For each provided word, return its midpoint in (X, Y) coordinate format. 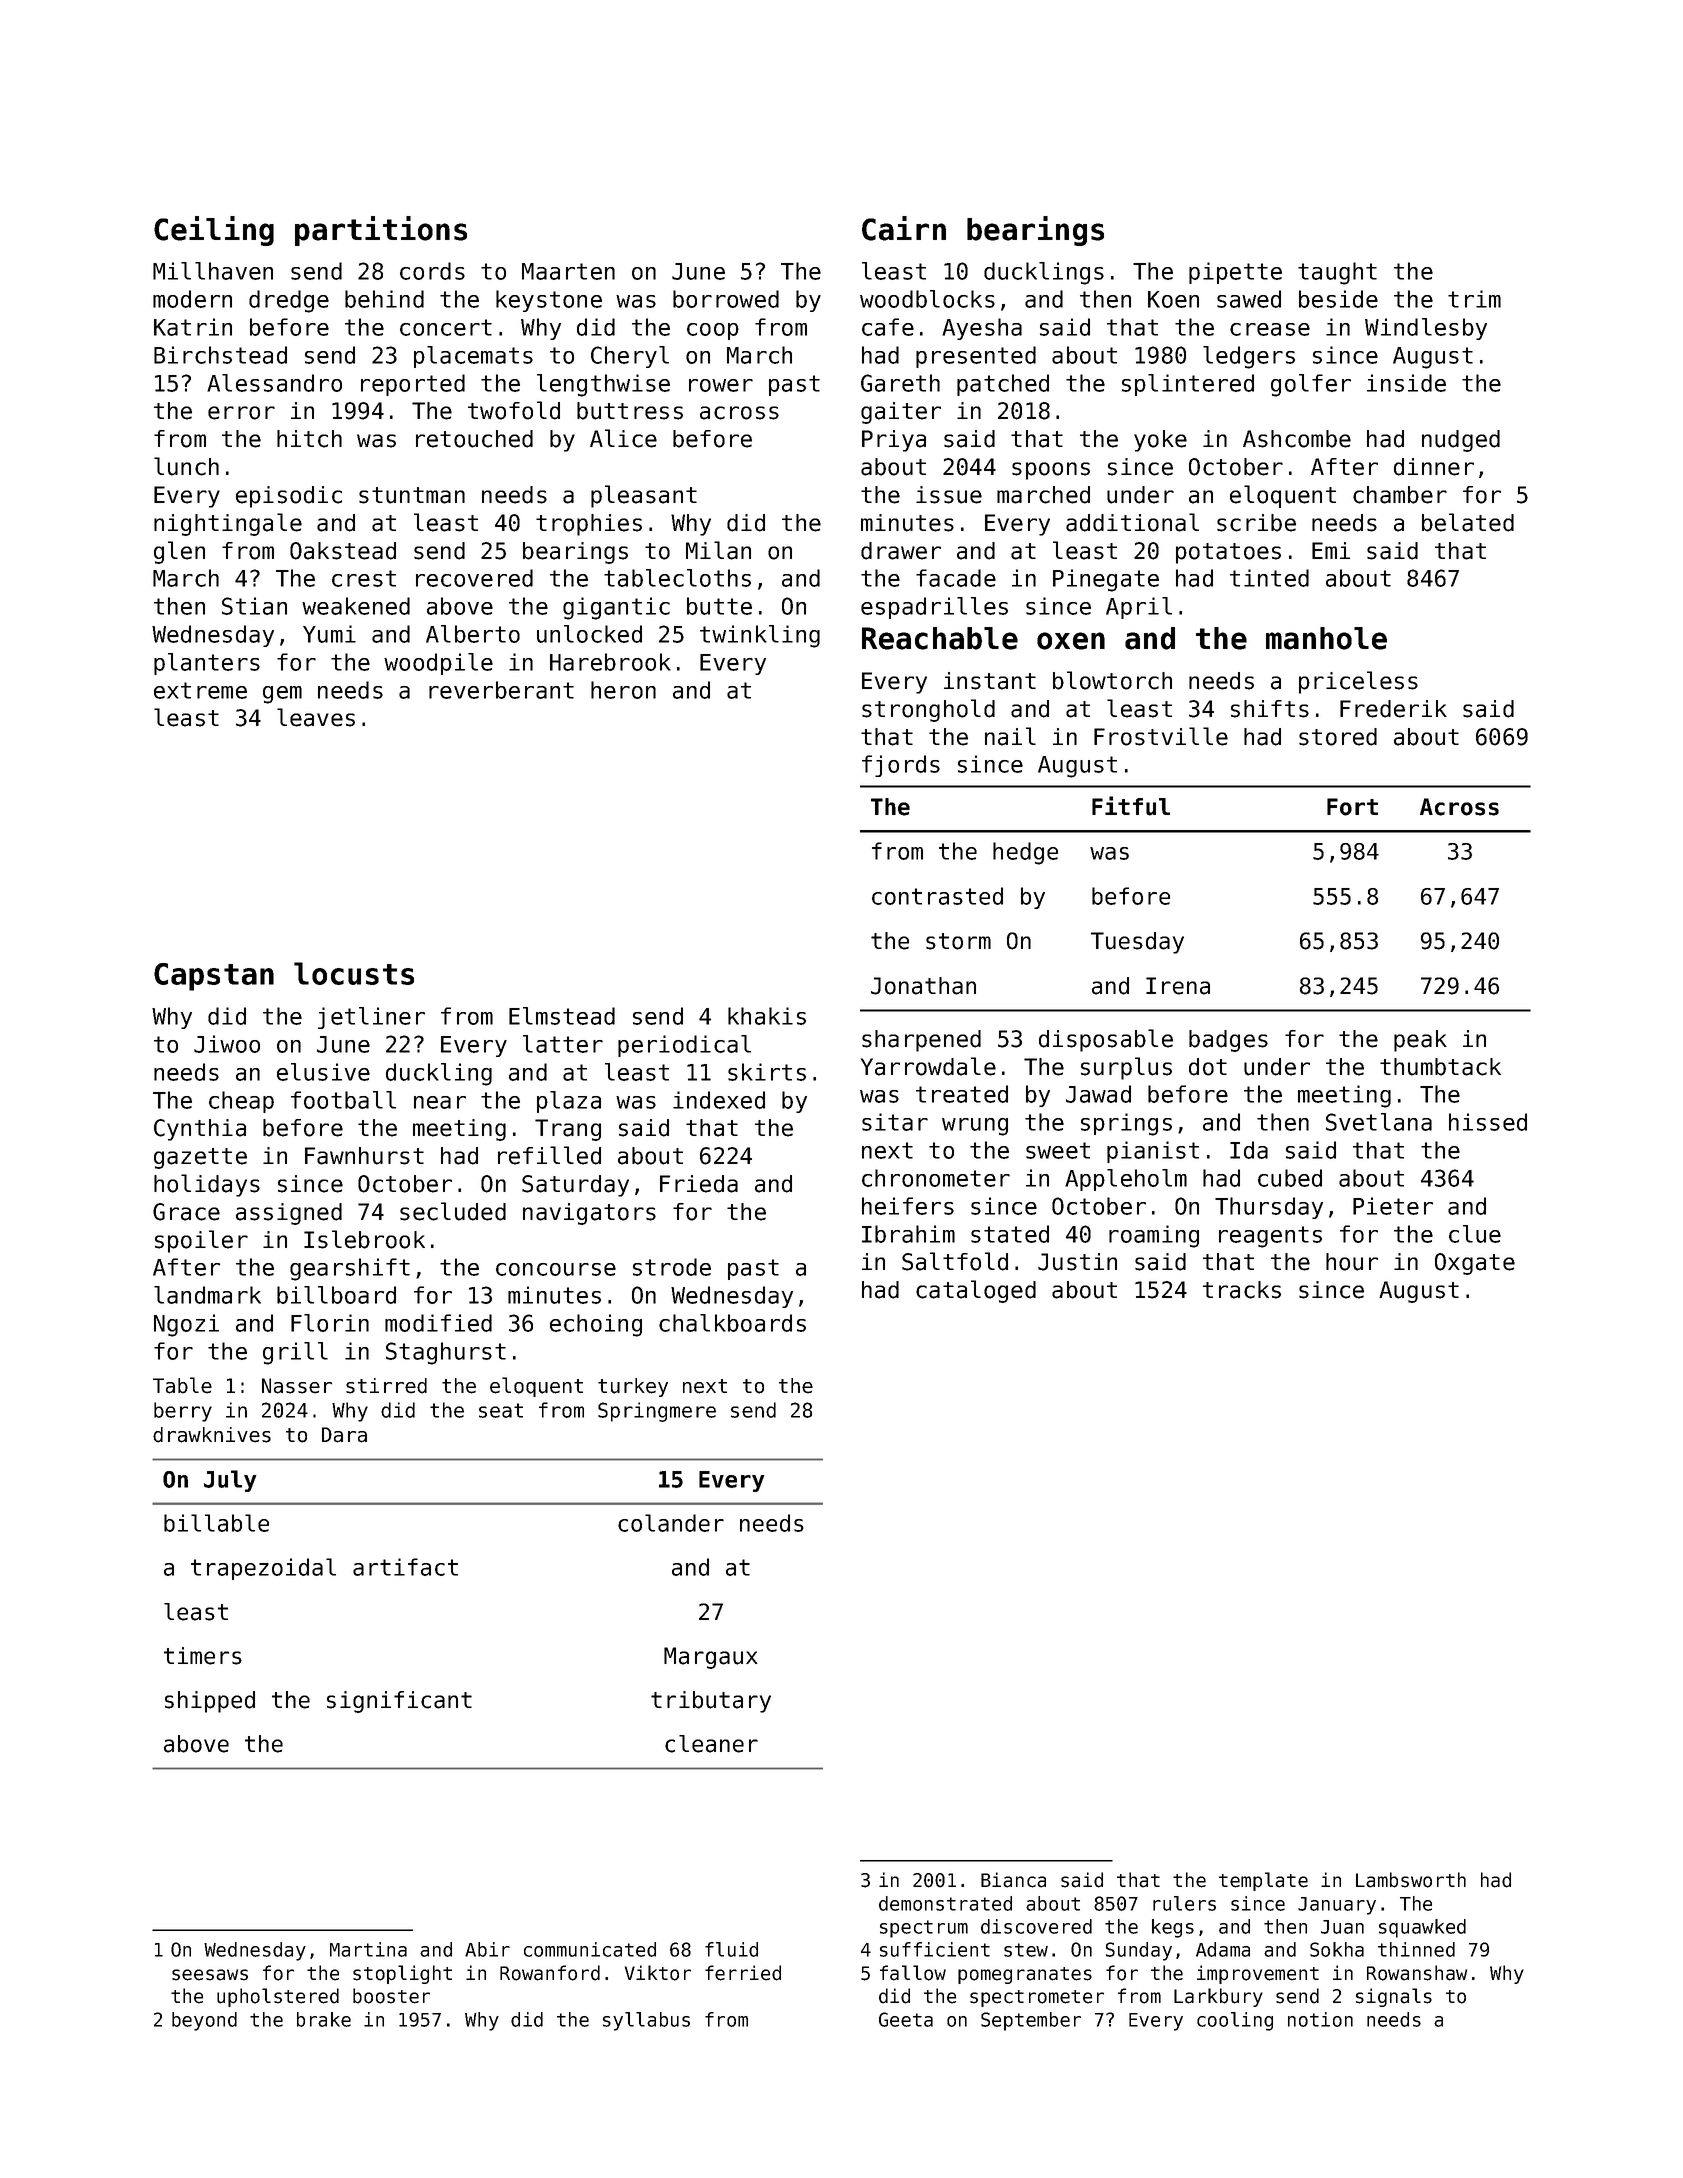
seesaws (210, 1975)
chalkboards (732, 1323)
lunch (186, 466)
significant (399, 1702)
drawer (901, 551)
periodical (684, 1046)
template (1263, 1881)
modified (438, 1323)
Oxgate (1475, 1264)
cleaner (711, 1744)
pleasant (644, 496)
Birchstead (220, 355)
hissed (1488, 1122)
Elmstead (562, 1016)
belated (1468, 522)
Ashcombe (1297, 439)
